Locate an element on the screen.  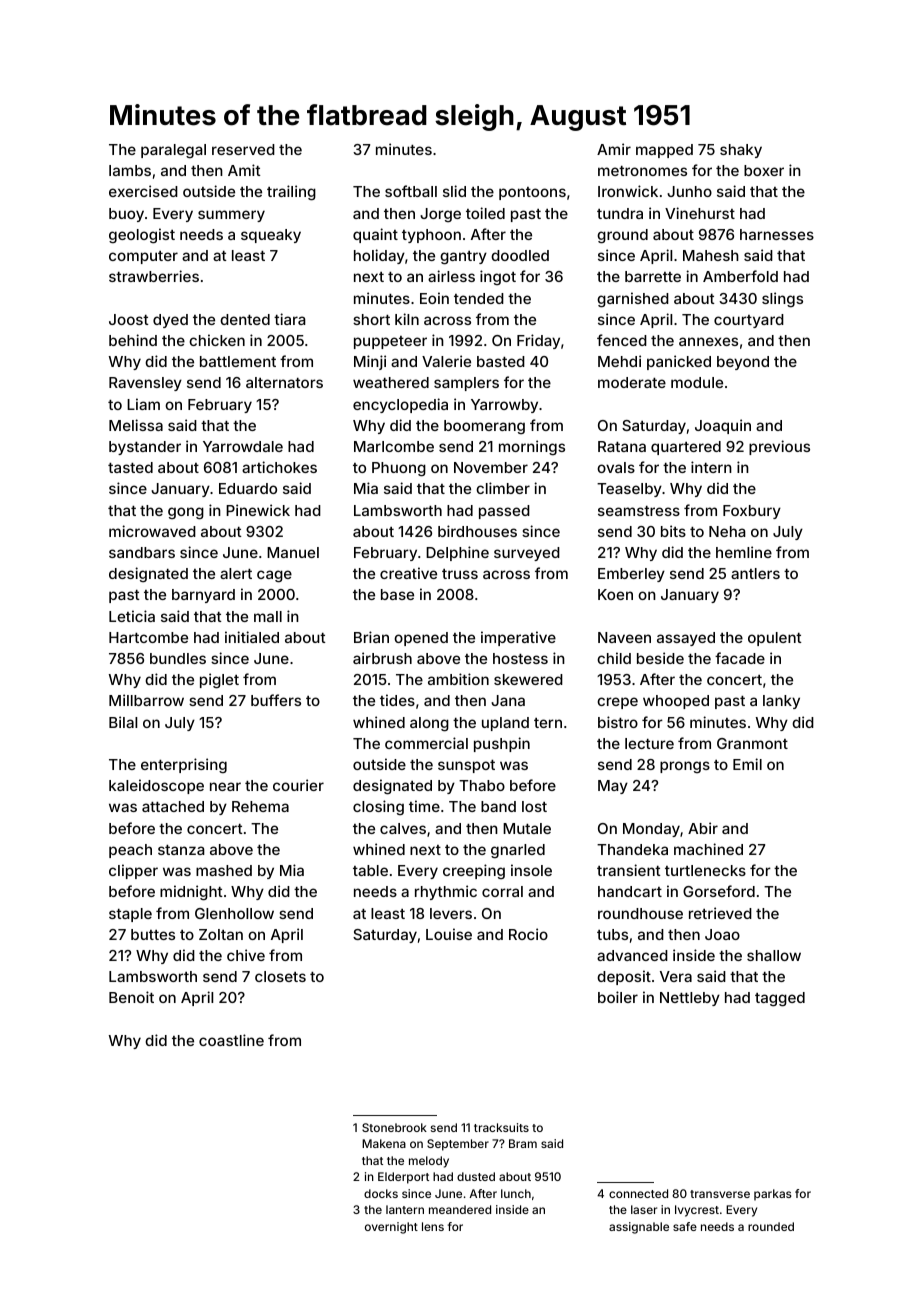
softball is located at coordinates (411, 191).
